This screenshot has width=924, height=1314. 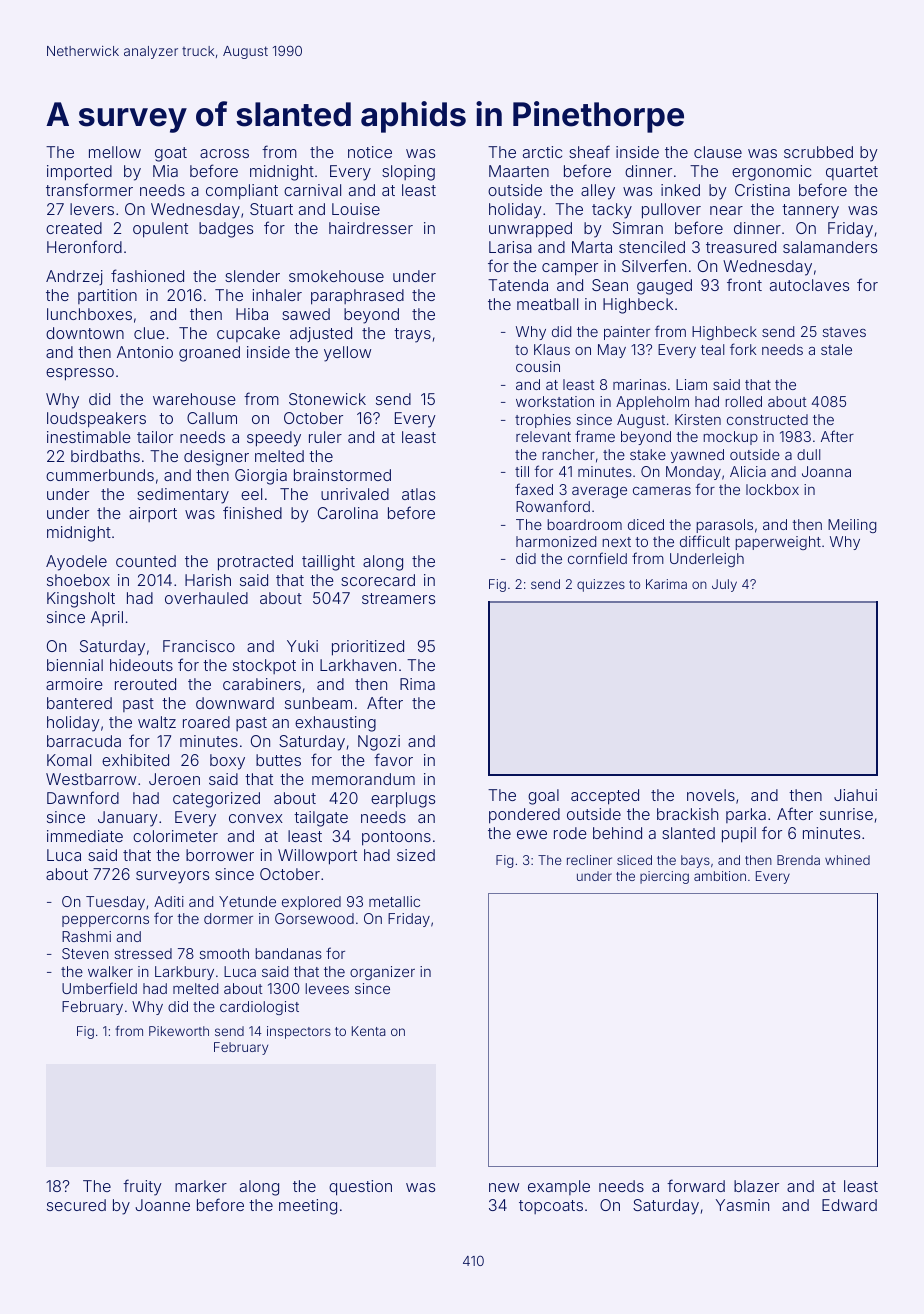 What do you see at coordinates (398, 598) in the screenshot?
I see `streamers` at bounding box center [398, 598].
